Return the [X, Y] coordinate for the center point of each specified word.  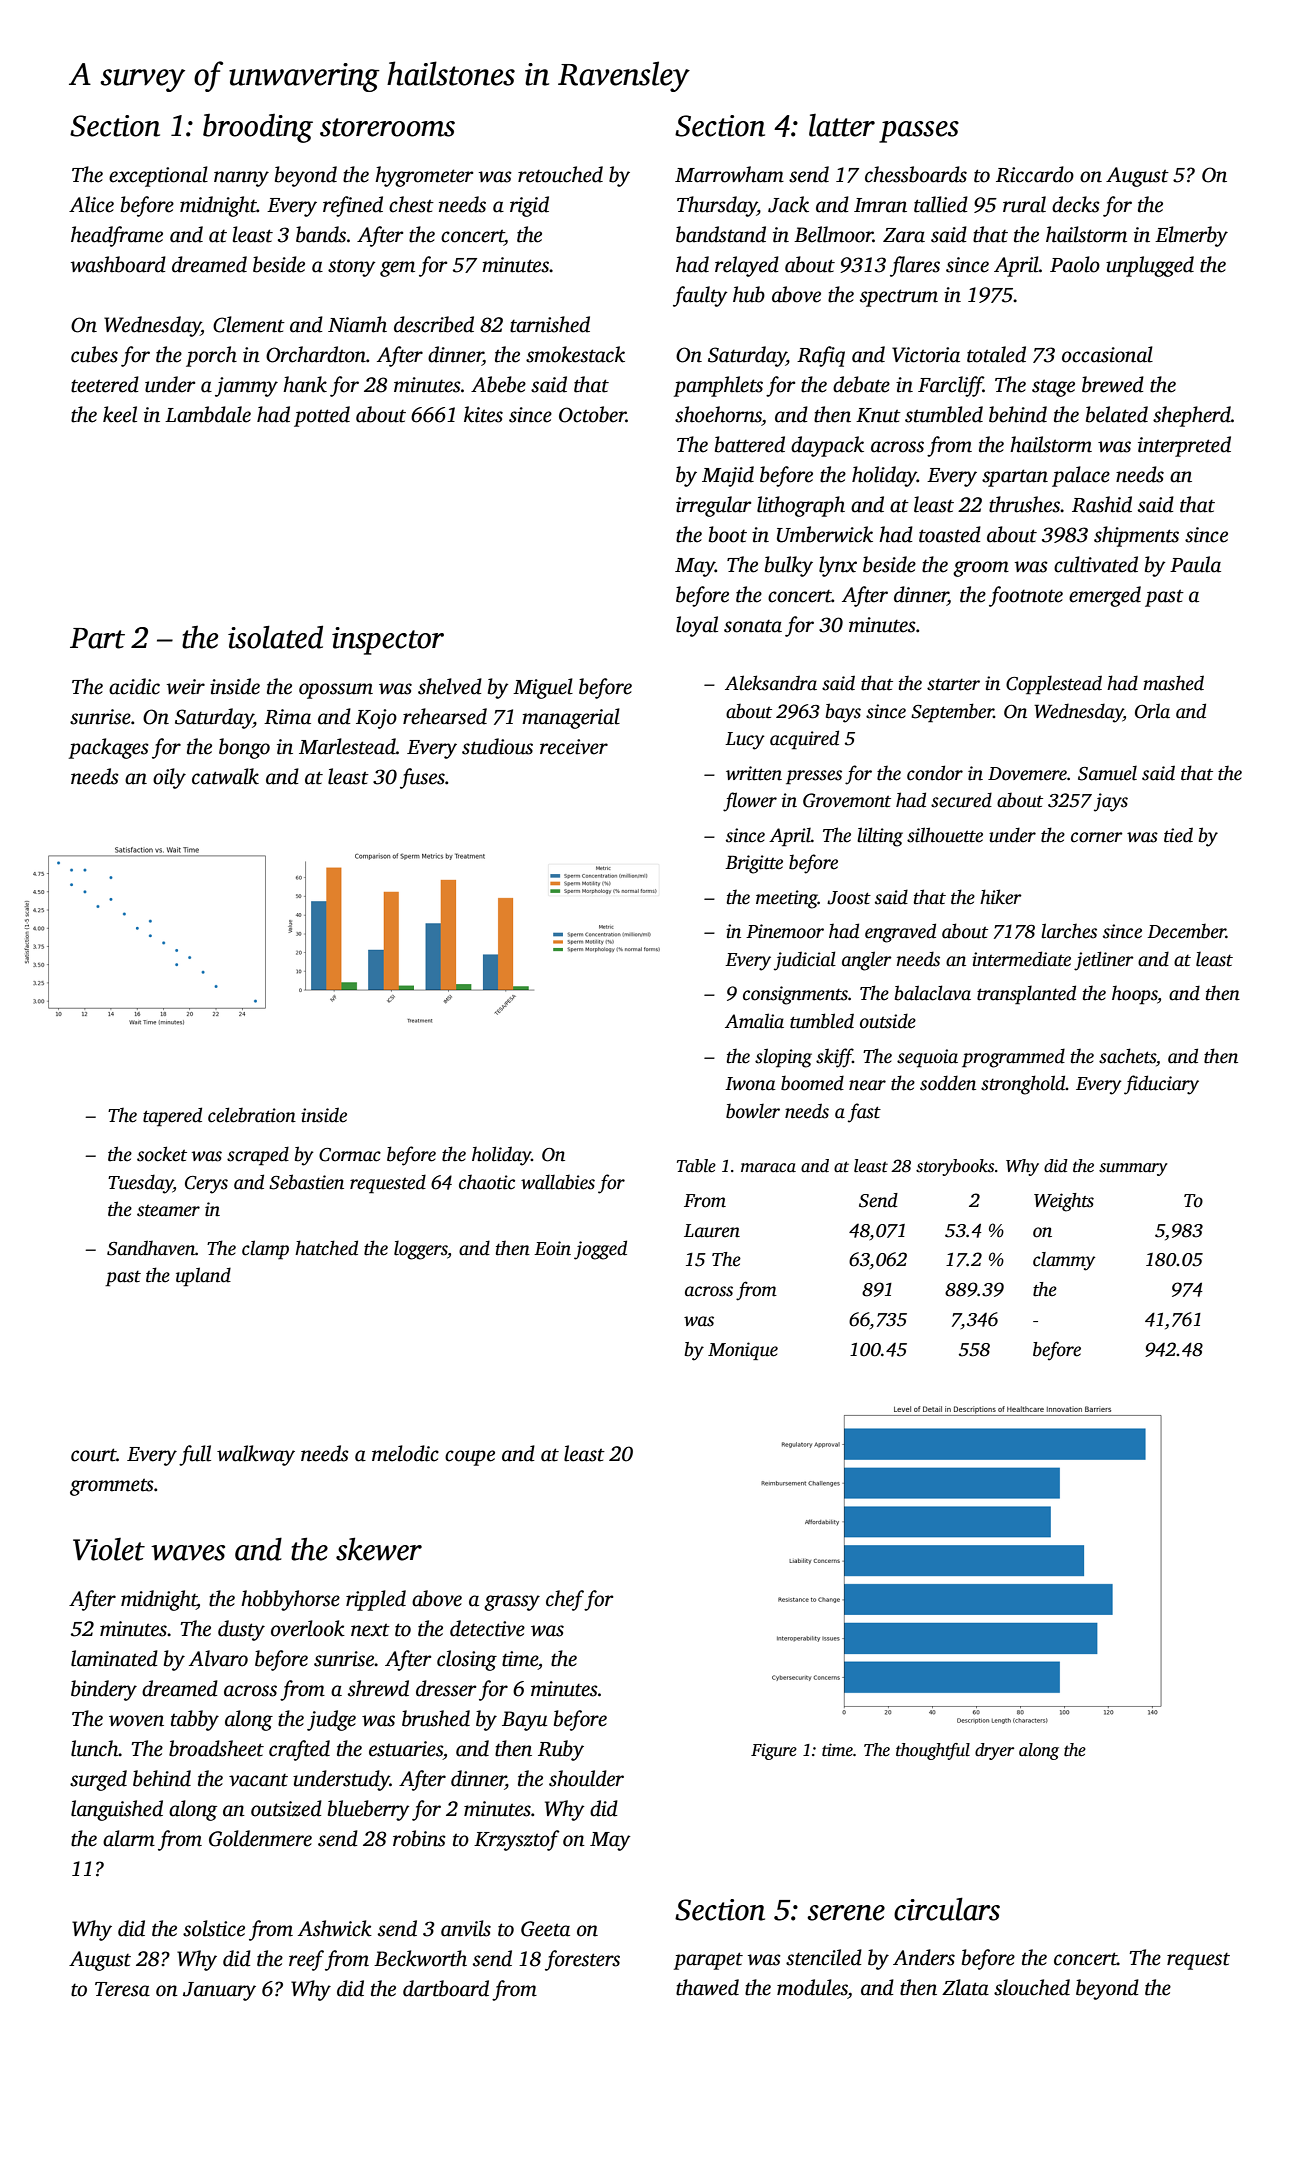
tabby [195, 1720]
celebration [252, 1115]
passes [919, 132]
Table [696, 1166]
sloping [783, 1058]
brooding [258, 128]
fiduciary [1161, 1085]
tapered [172, 1117]
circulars [947, 1909]
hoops [1134, 995]
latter [842, 125]
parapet [708, 1961]
